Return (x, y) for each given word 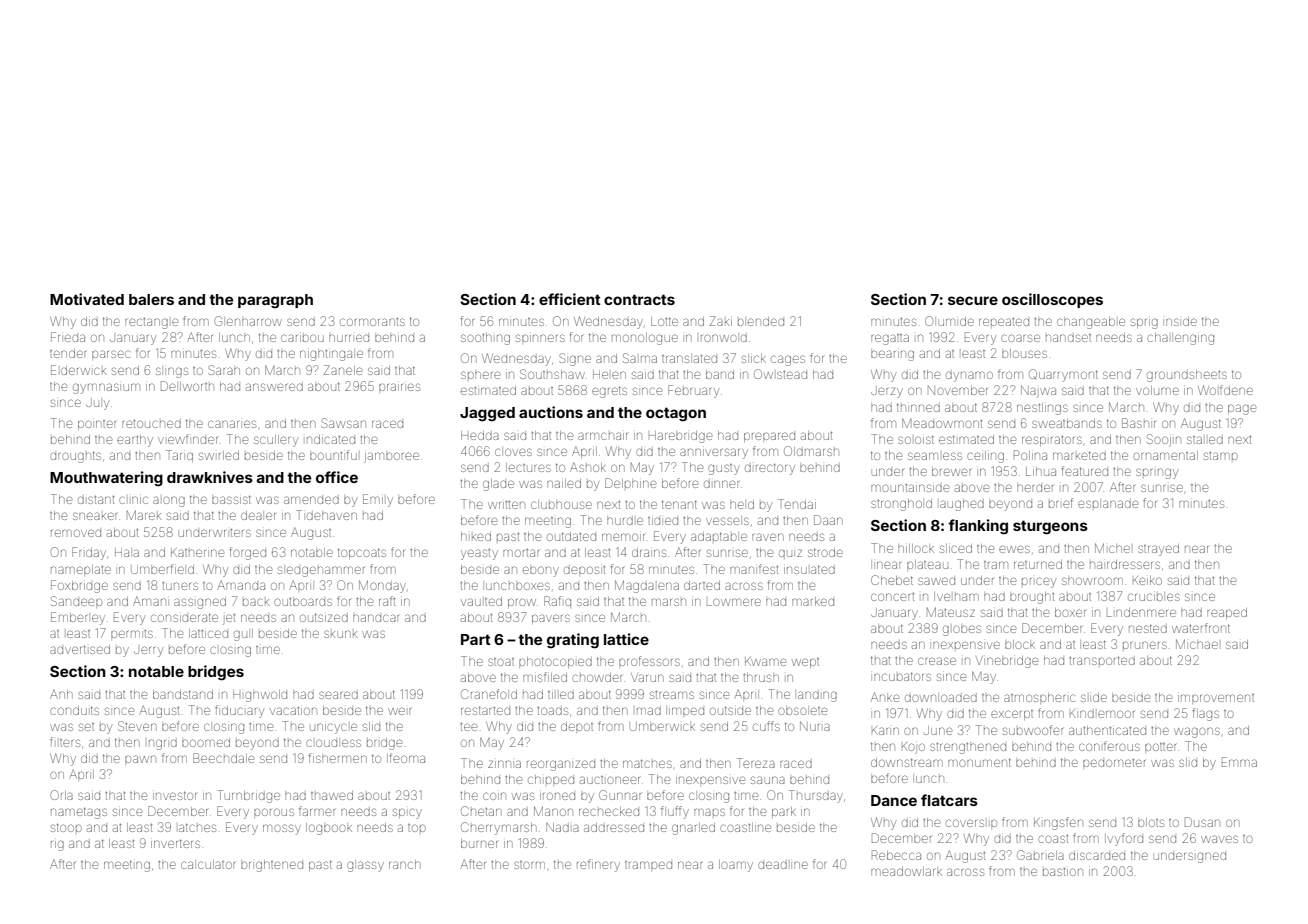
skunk (340, 634)
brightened (272, 866)
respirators (1052, 441)
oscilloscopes (1052, 300)
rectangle (151, 323)
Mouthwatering (106, 479)
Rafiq (557, 601)
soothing (485, 339)
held (742, 504)
